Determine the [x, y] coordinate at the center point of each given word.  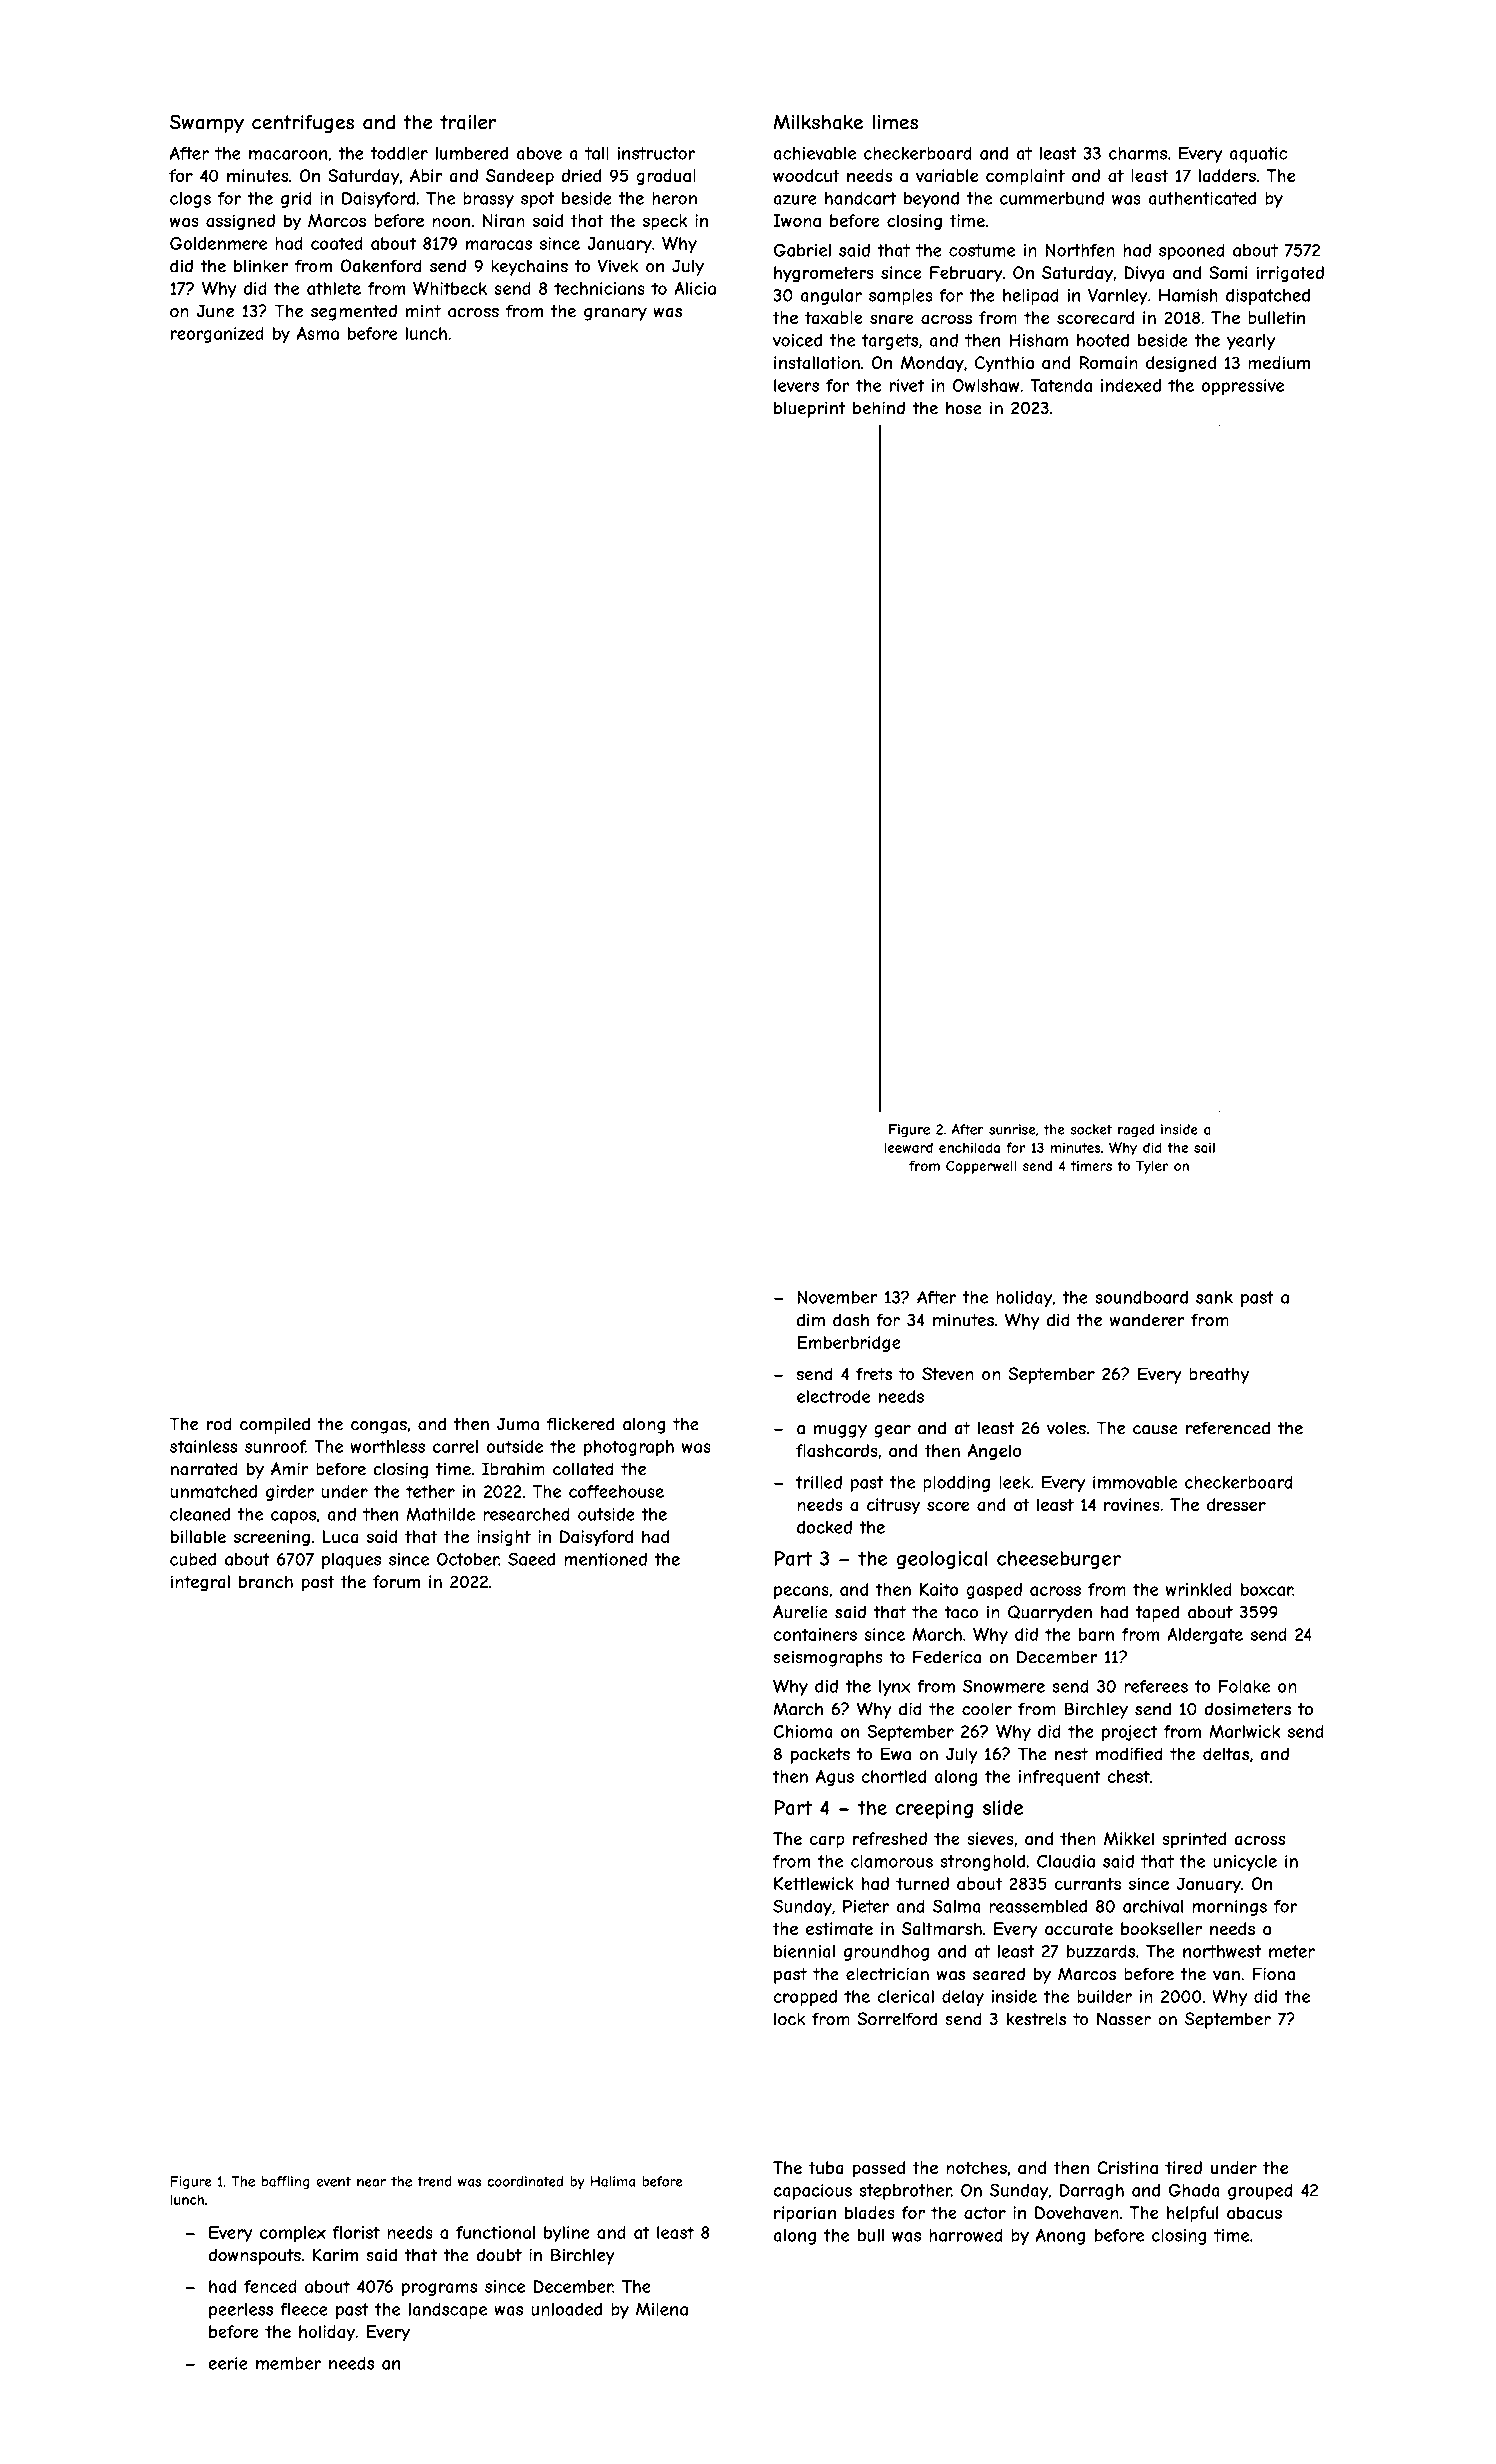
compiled [275, 1425]
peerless [241, 2311]
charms [1138, 153]
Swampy [207, 123]
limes [895, 122]
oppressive [1242, 387]
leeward [909, 1147]
